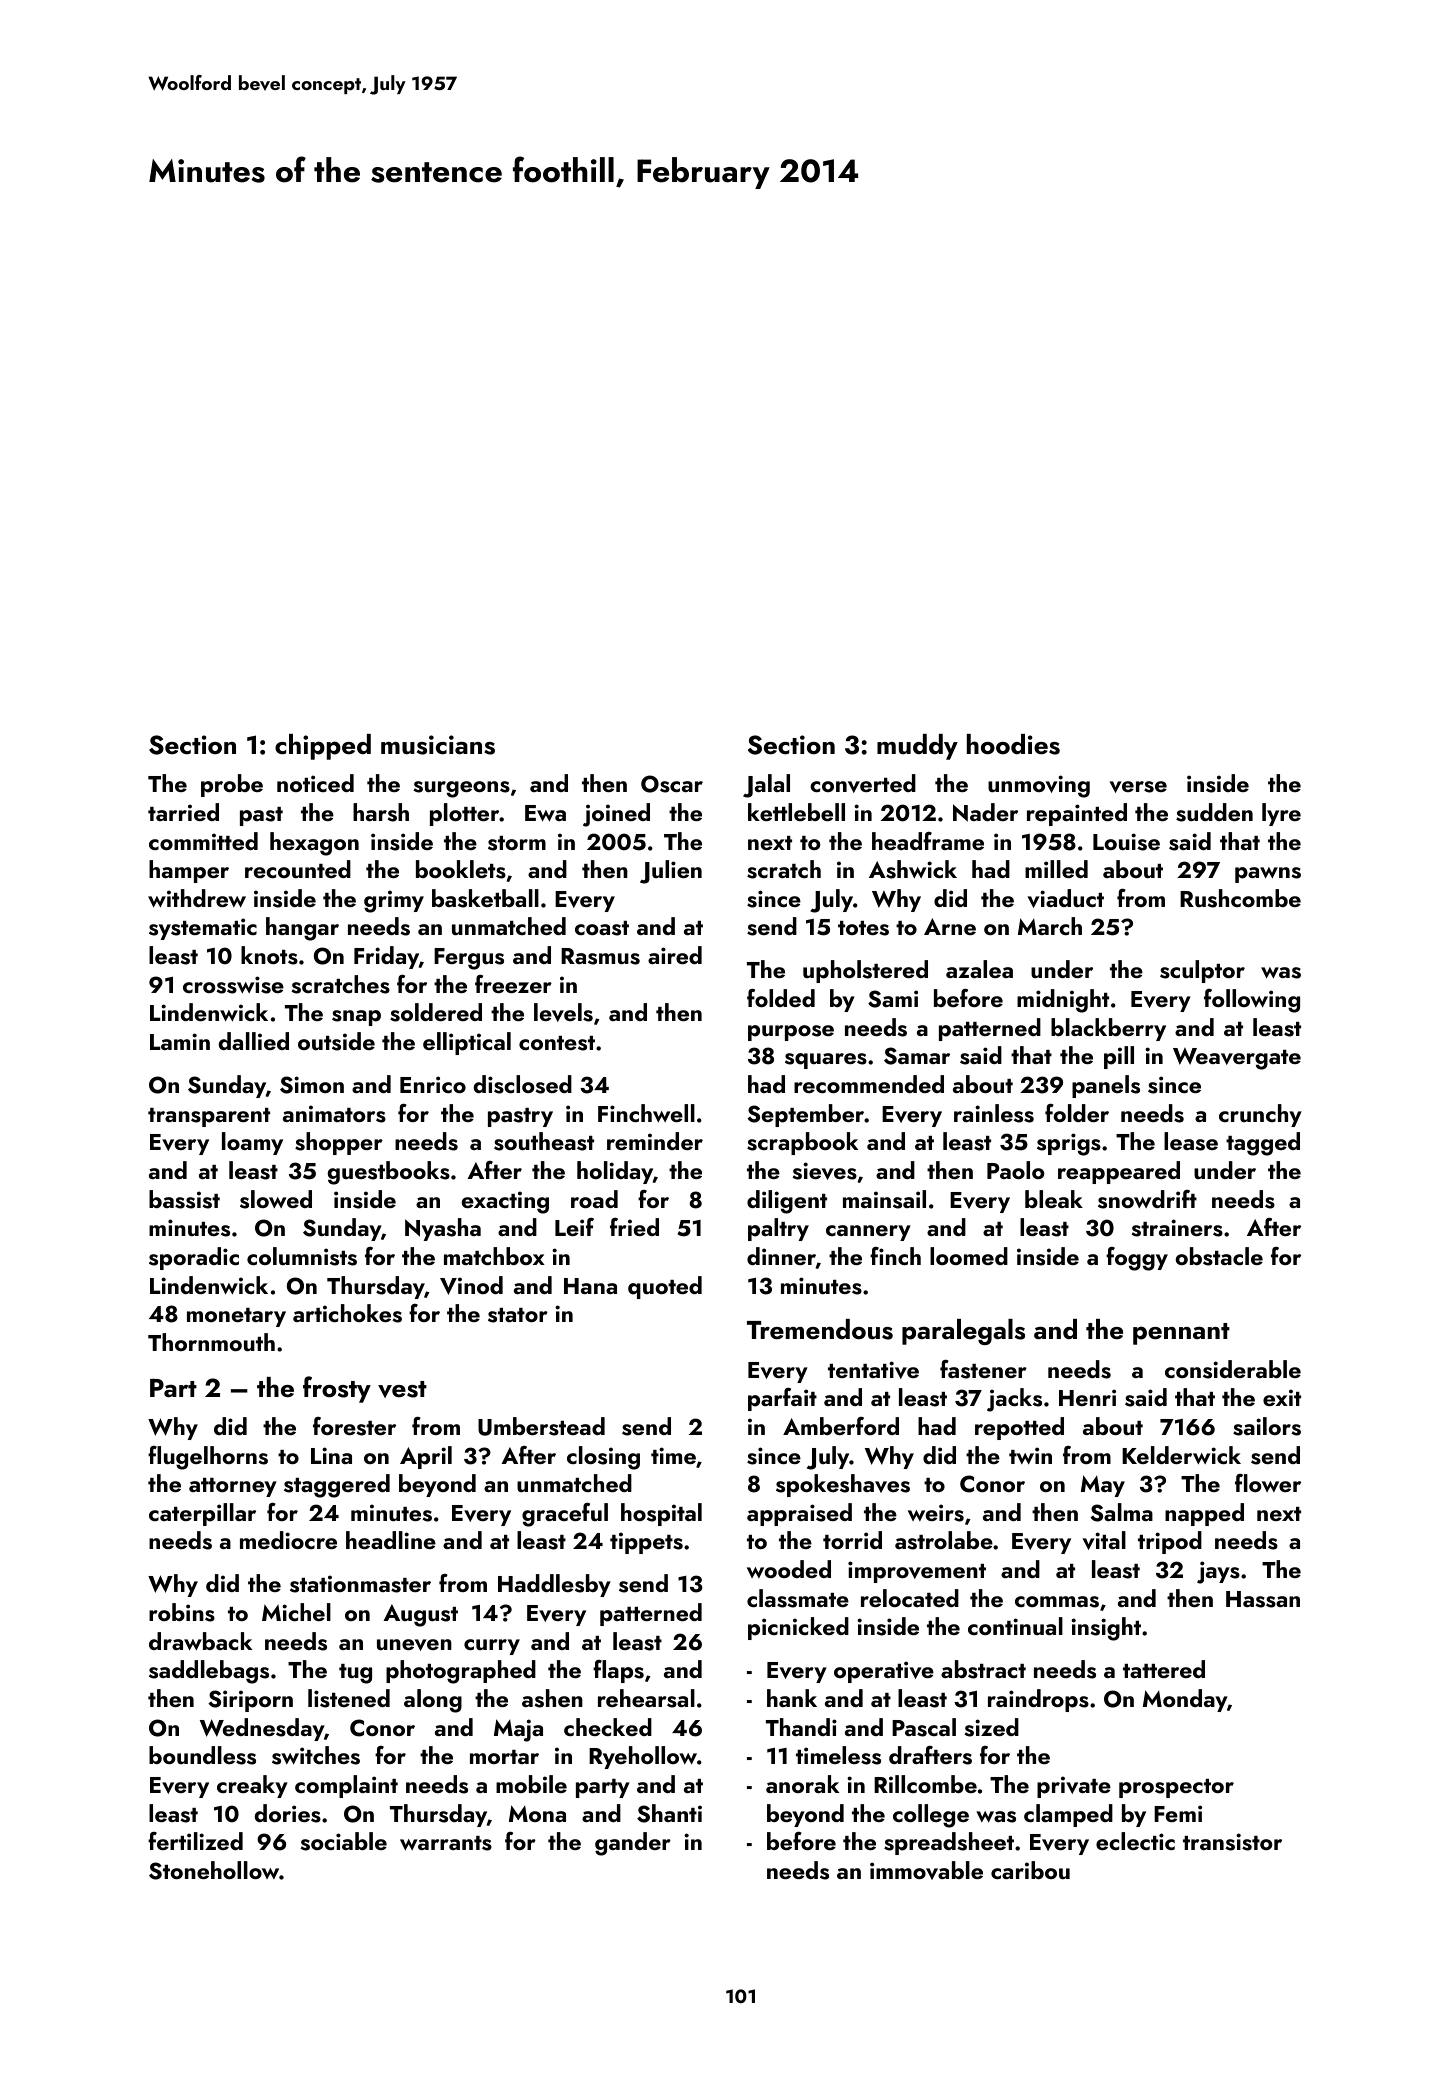 The image size is (1450, 2100). Describe the element at coordinates (1177, 1228) in the screenshot. I see `strainers` at that location.
